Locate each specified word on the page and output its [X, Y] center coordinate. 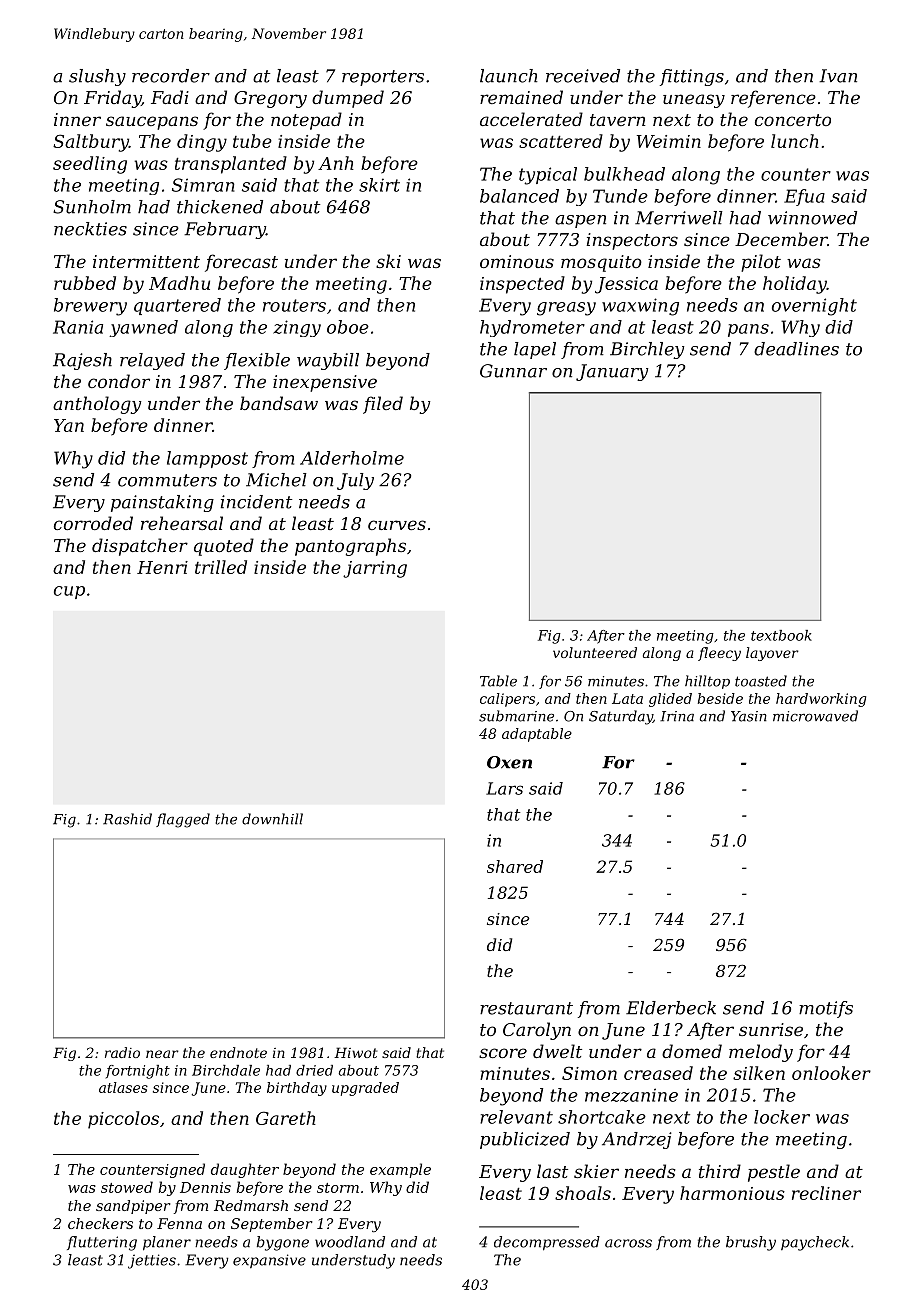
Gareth [286, 1118]
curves [397, 525]
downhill [272, 819]
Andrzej [637, 1140]
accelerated [531, 119]
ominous [517, 261]
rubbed [85, 283]
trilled [221, 567]
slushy [97, 77]
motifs [826, 1009]
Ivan [838, 76]
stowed [127, 1187]
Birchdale [226, 1070]
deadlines [796, 349]
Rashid [127, 819]
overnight [814, 307]
